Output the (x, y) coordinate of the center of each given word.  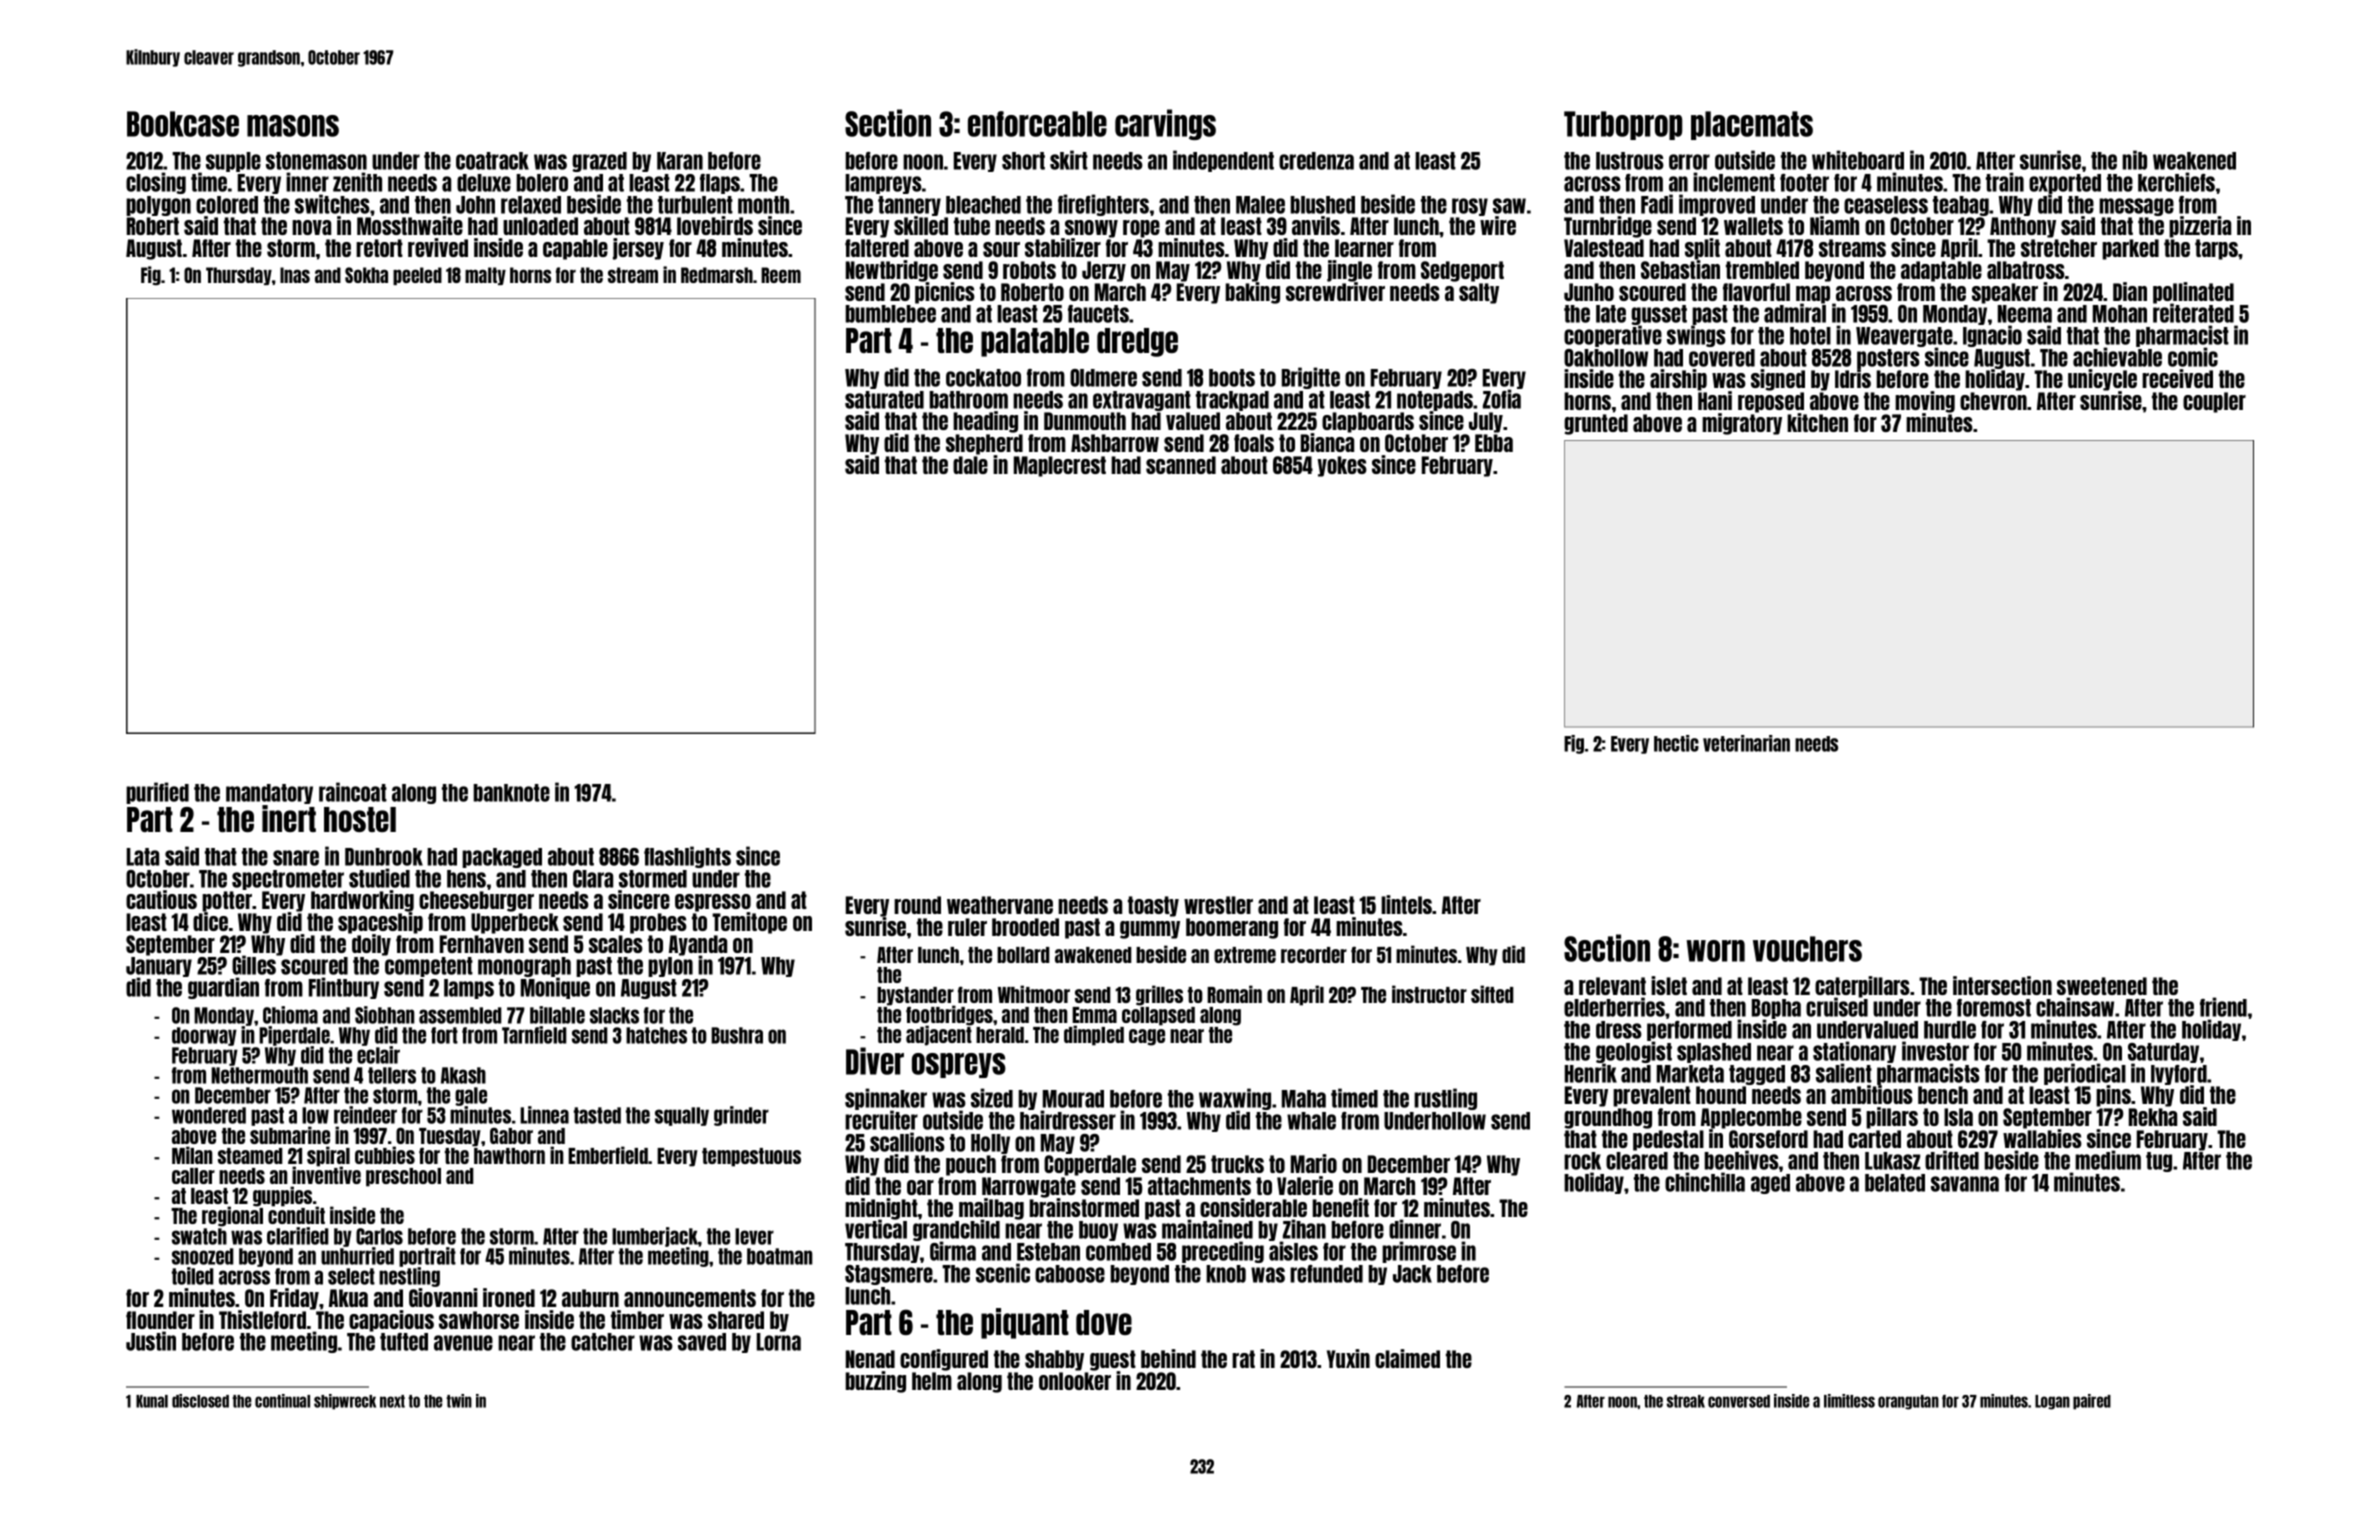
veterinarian (1746, 743)
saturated (884, 400)
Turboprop (1623, 125)
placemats (1752, 125)
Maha (1304, 1099)
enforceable (1037, 124)
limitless (1849, 1401)
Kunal (152, 1401)
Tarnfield (534, 1035)
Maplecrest (1060, 466)
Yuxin (1348, 1358)
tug (2159, 1162)
